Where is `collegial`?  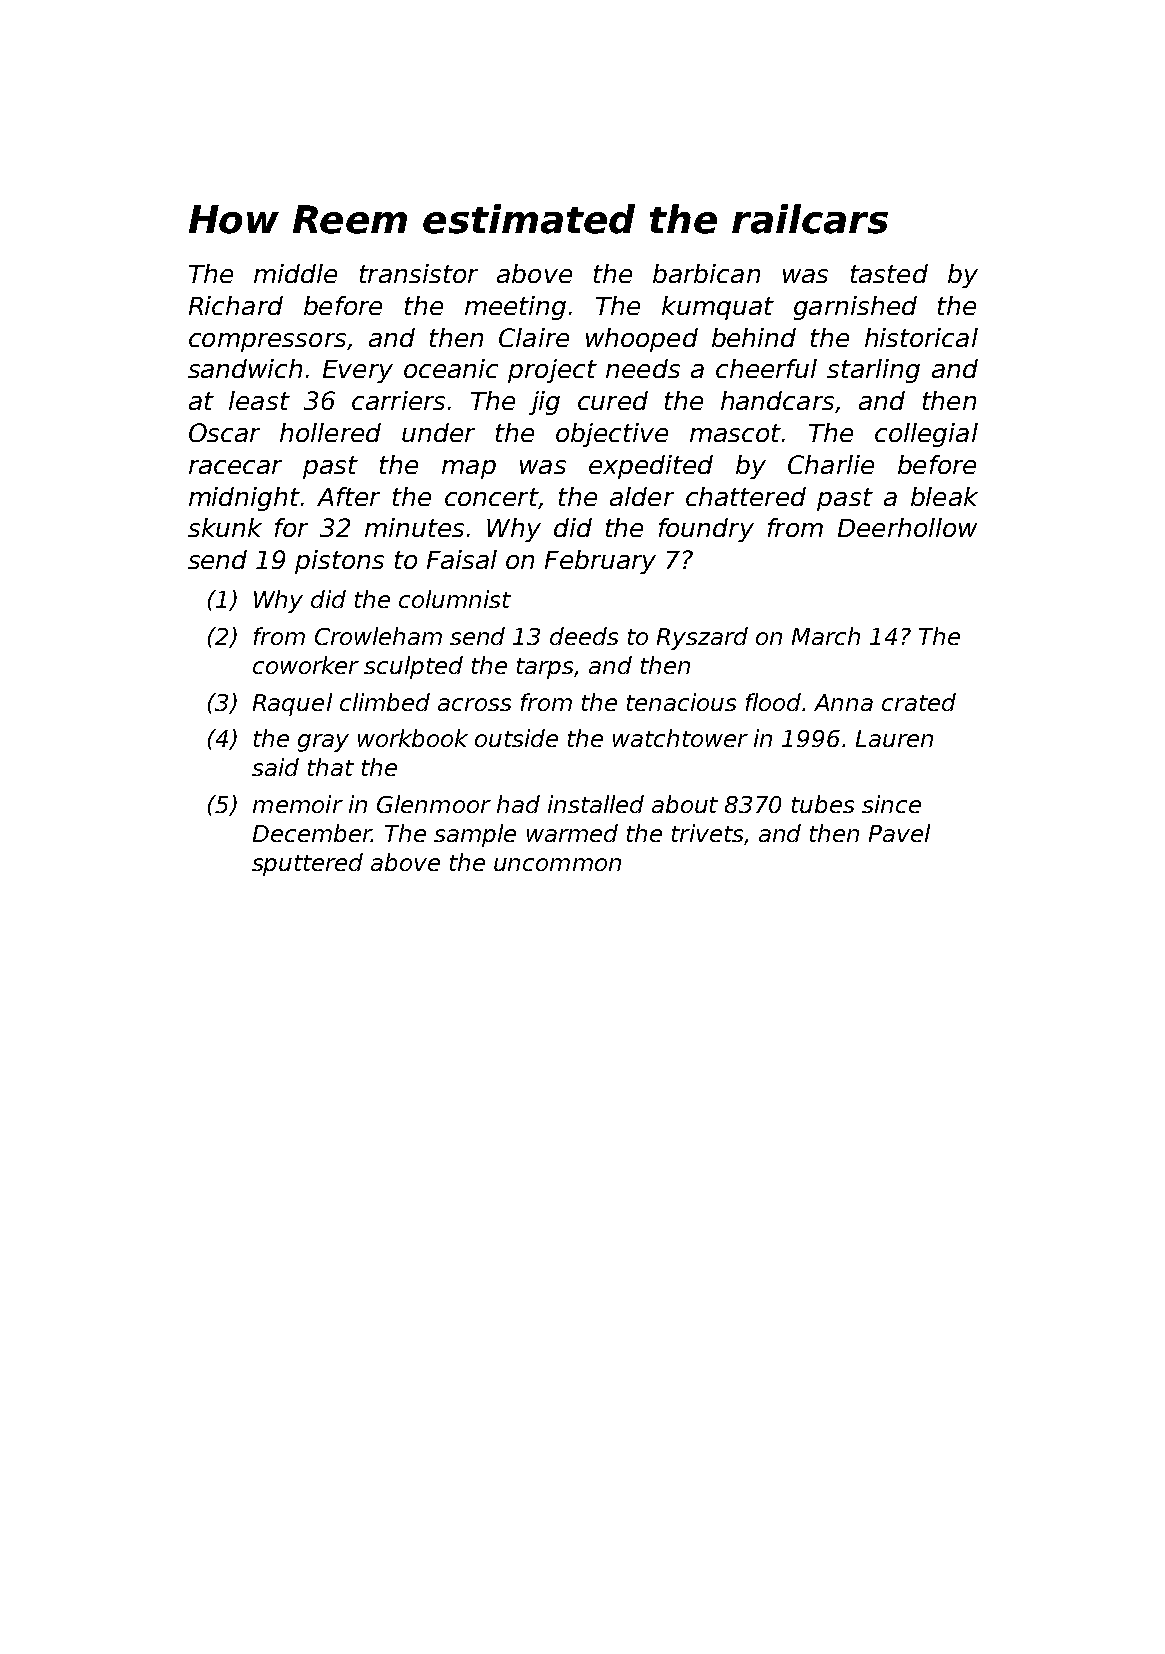 collegial is located at coordinates (926, 435).
